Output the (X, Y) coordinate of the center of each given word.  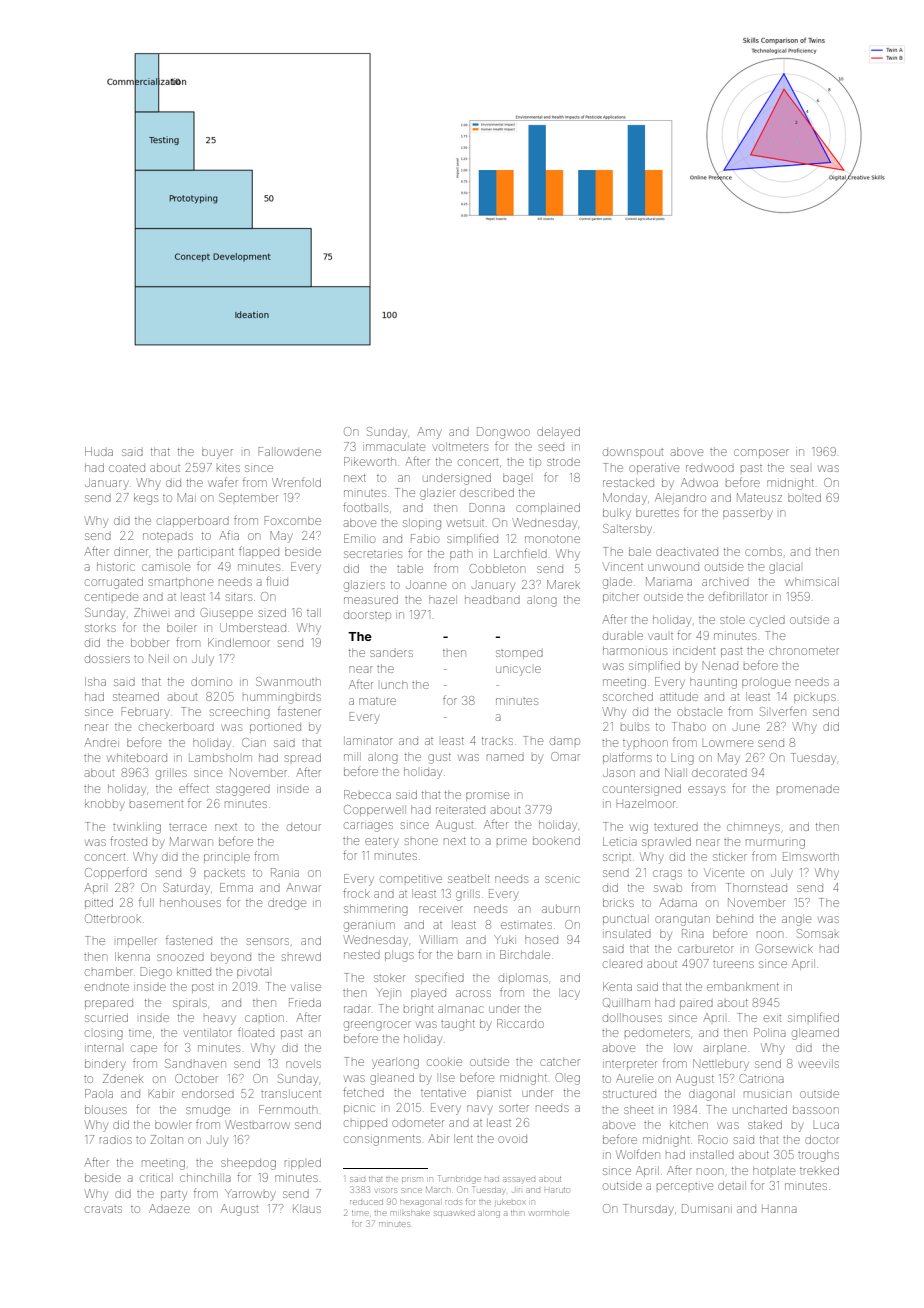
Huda (99, 451)
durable (623, 635)
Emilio (359, 538)
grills (468, 895)
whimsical (812, 581)
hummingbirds (282, 699)
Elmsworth (811, 856)
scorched (628, 696)
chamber (109, 971)
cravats (103, 1209)
